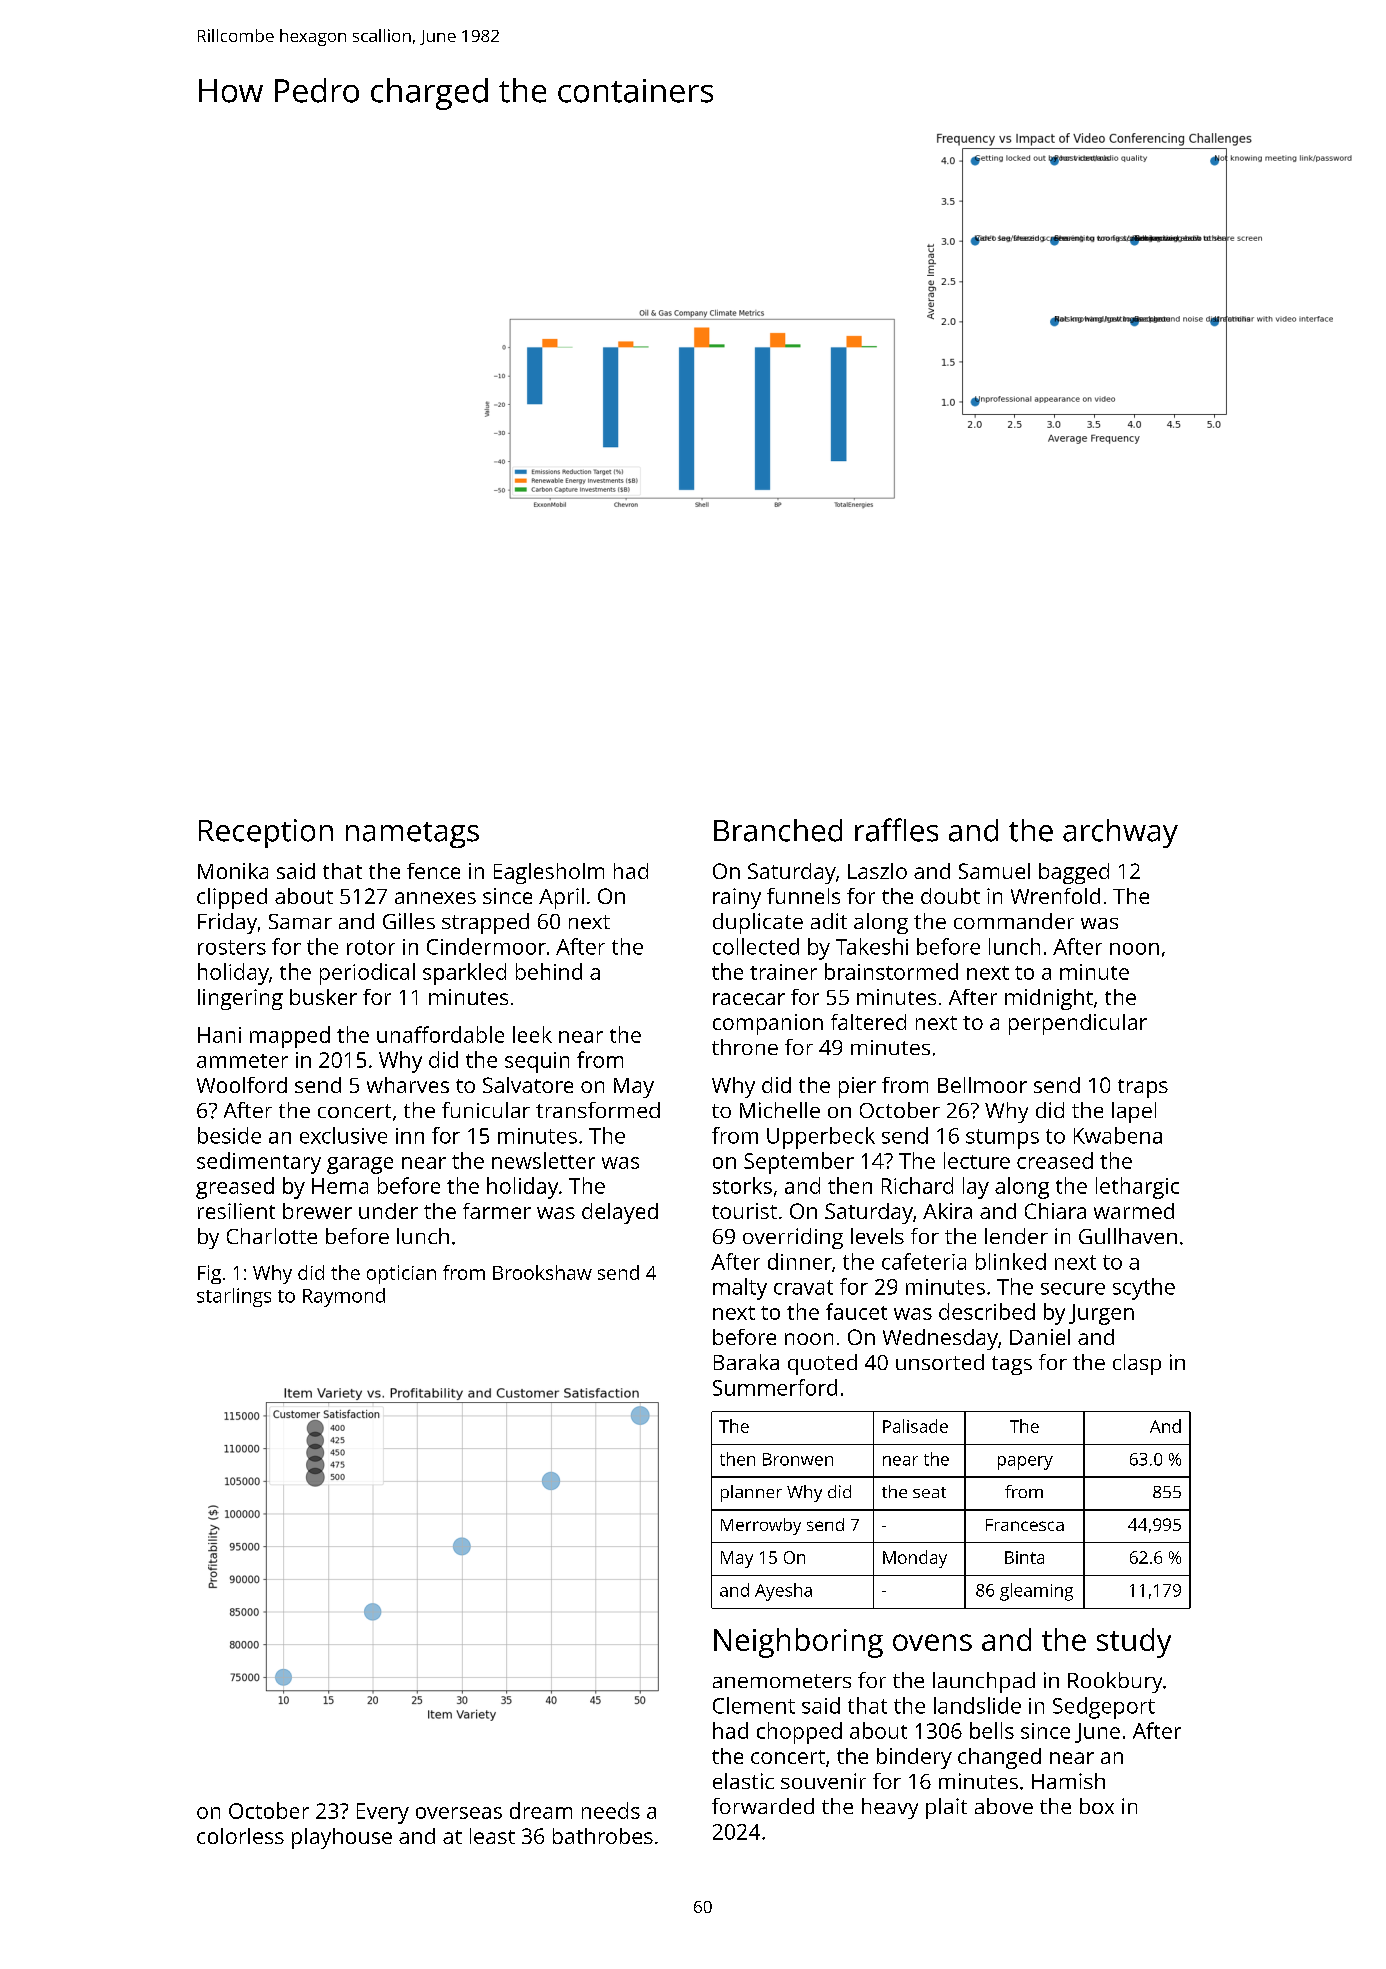 This image has height=1969, width=1386. Describe the element at coordinates (1055, 1160) in the image. I see `creased` at that location.
